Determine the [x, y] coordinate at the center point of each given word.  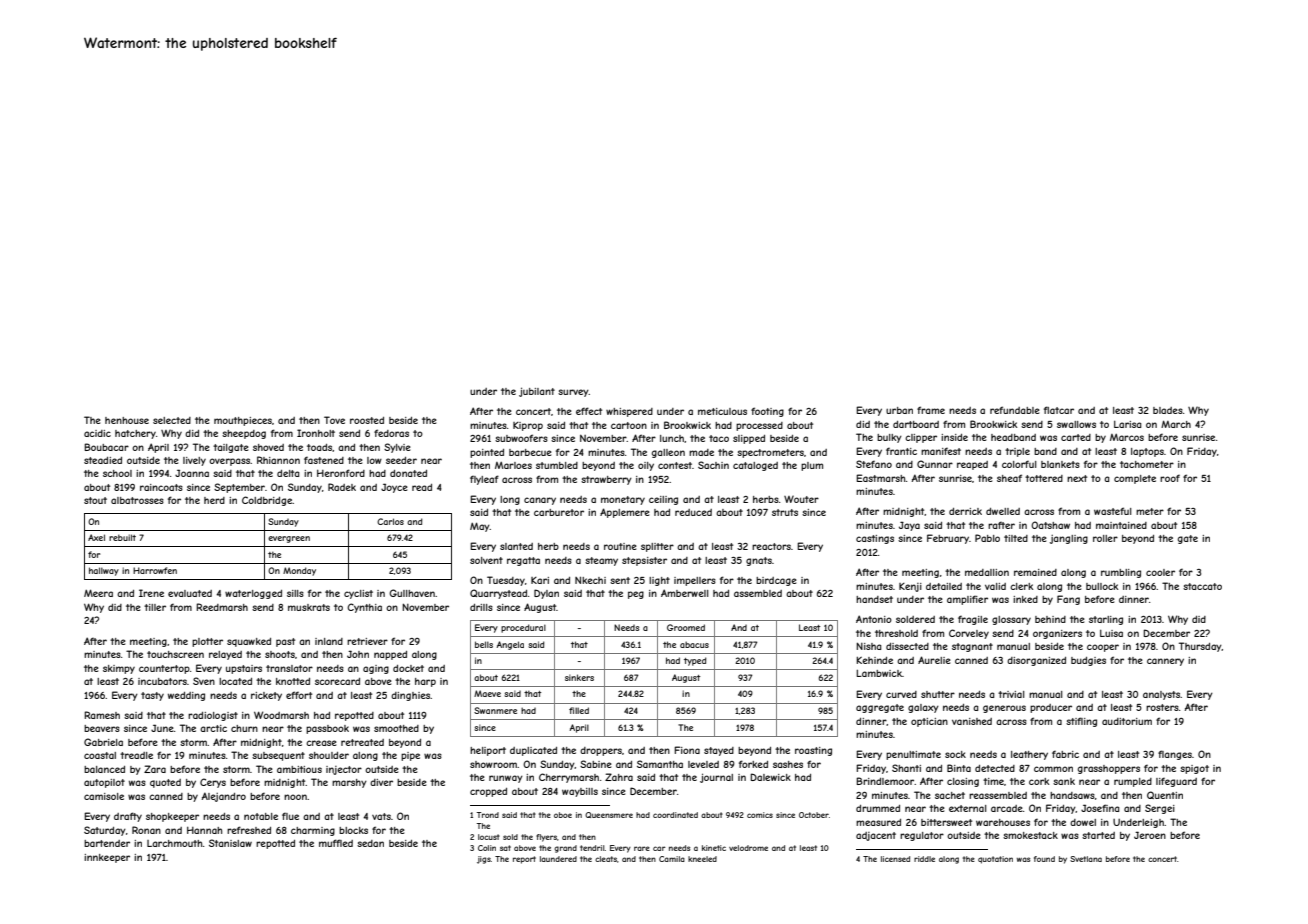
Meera [98, 593]
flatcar [1059, 410]
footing [767, 412]
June [162, 728]
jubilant [537, 392]
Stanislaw [230, 843]
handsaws [1072, 795]
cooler [1160, 572]
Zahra [619, 777]
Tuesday [506, 581]
